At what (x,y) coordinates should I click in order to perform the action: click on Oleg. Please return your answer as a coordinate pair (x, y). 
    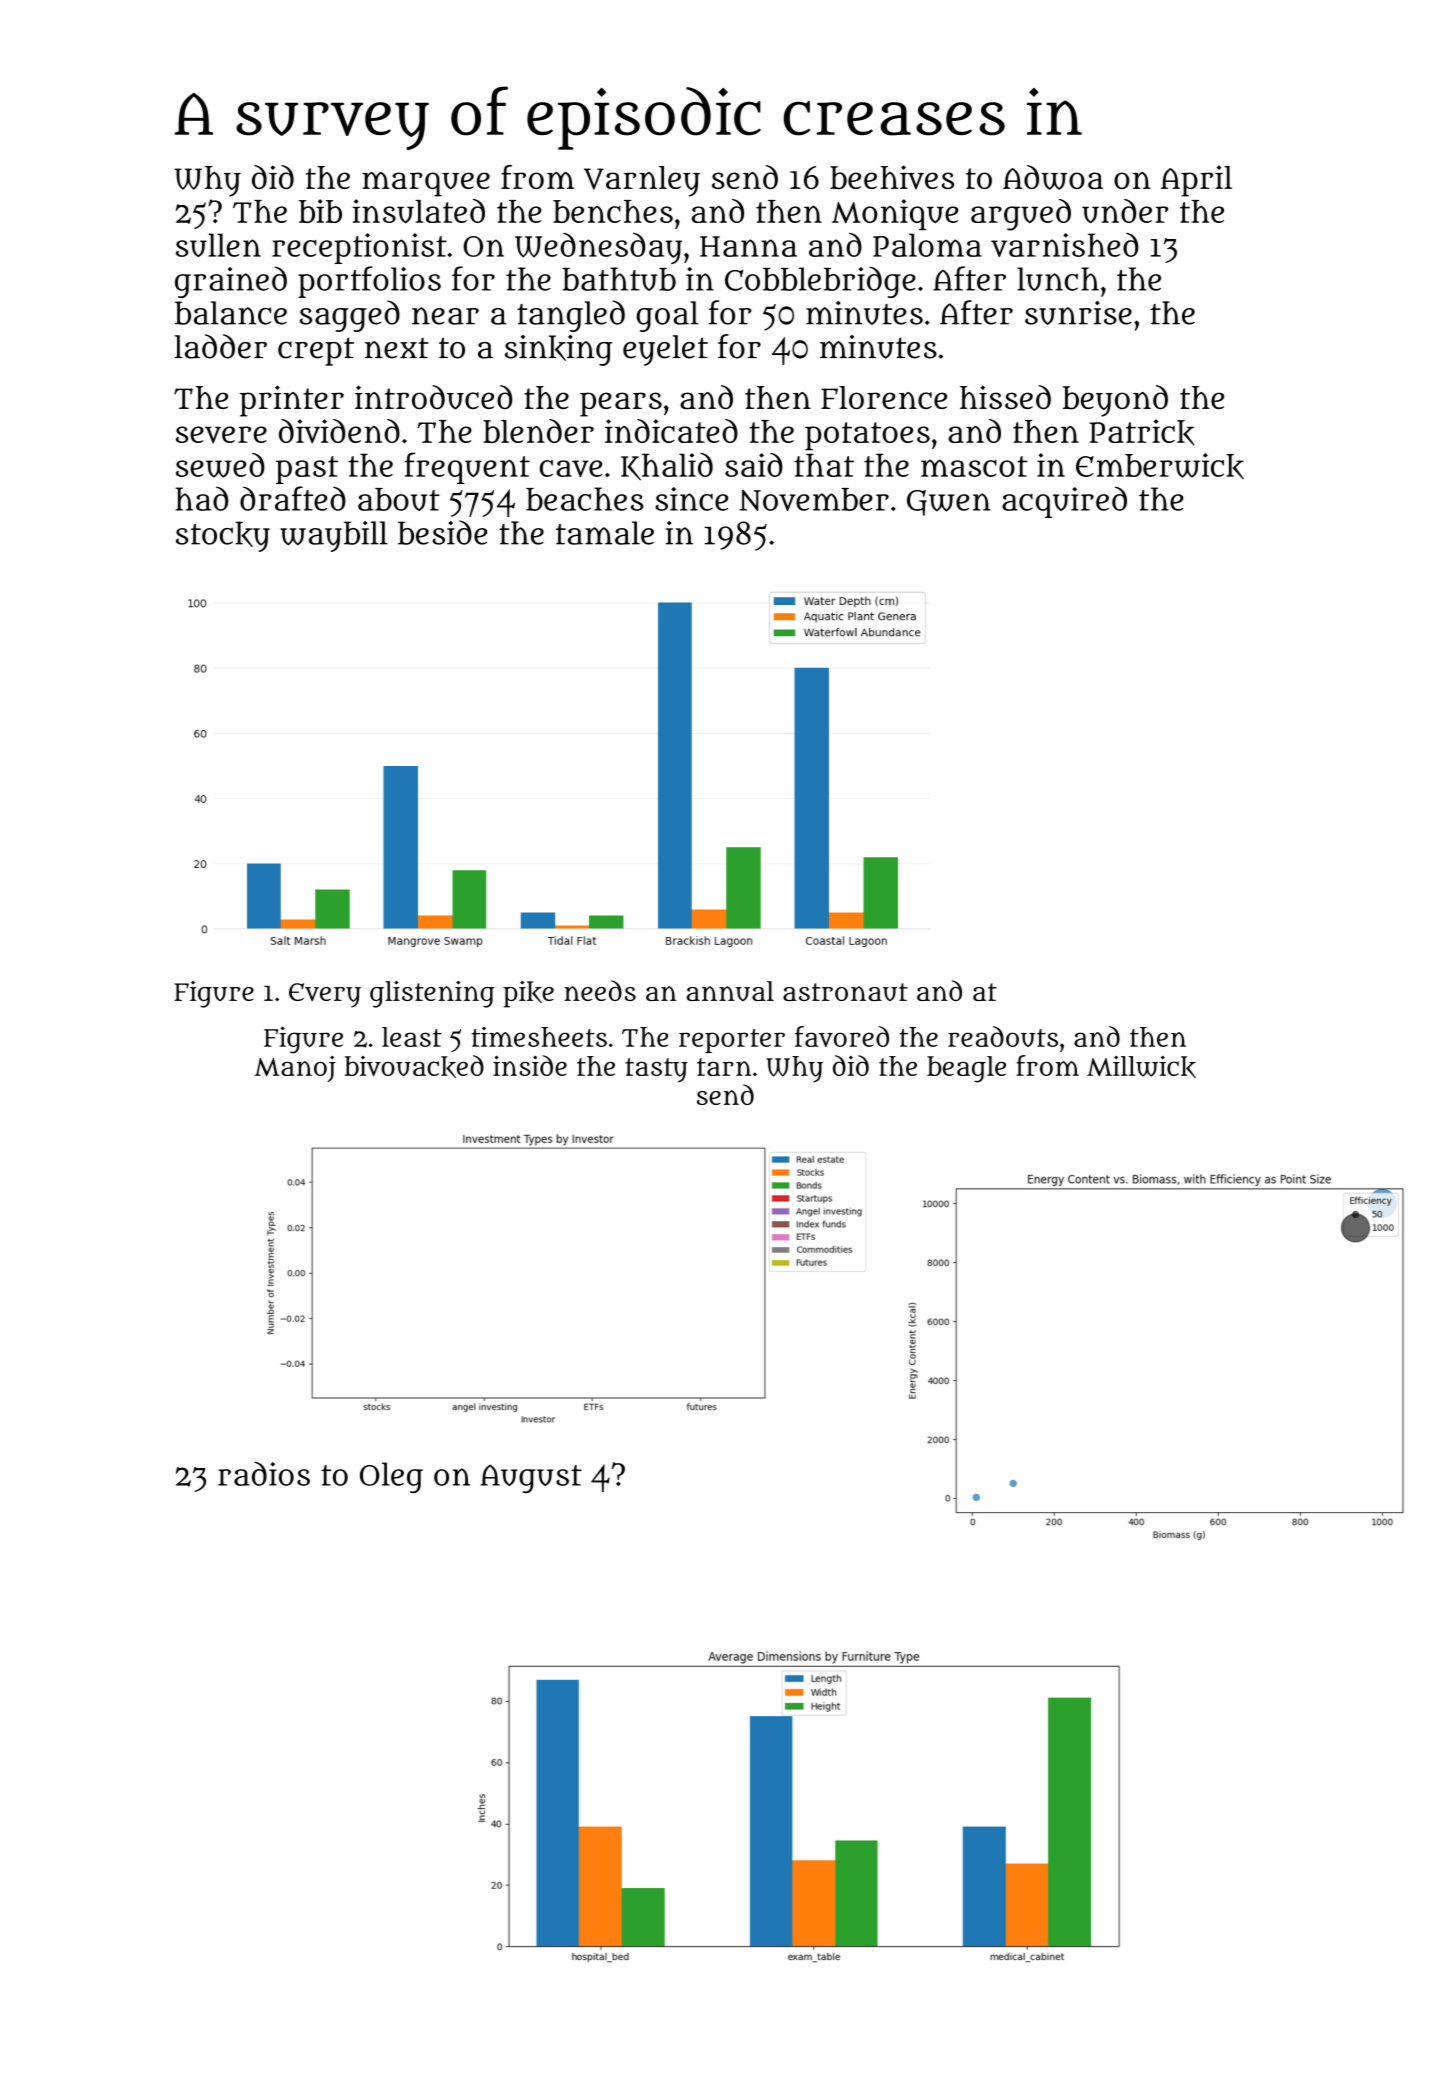
    Looking at the image, I should click on (391, 1477).
